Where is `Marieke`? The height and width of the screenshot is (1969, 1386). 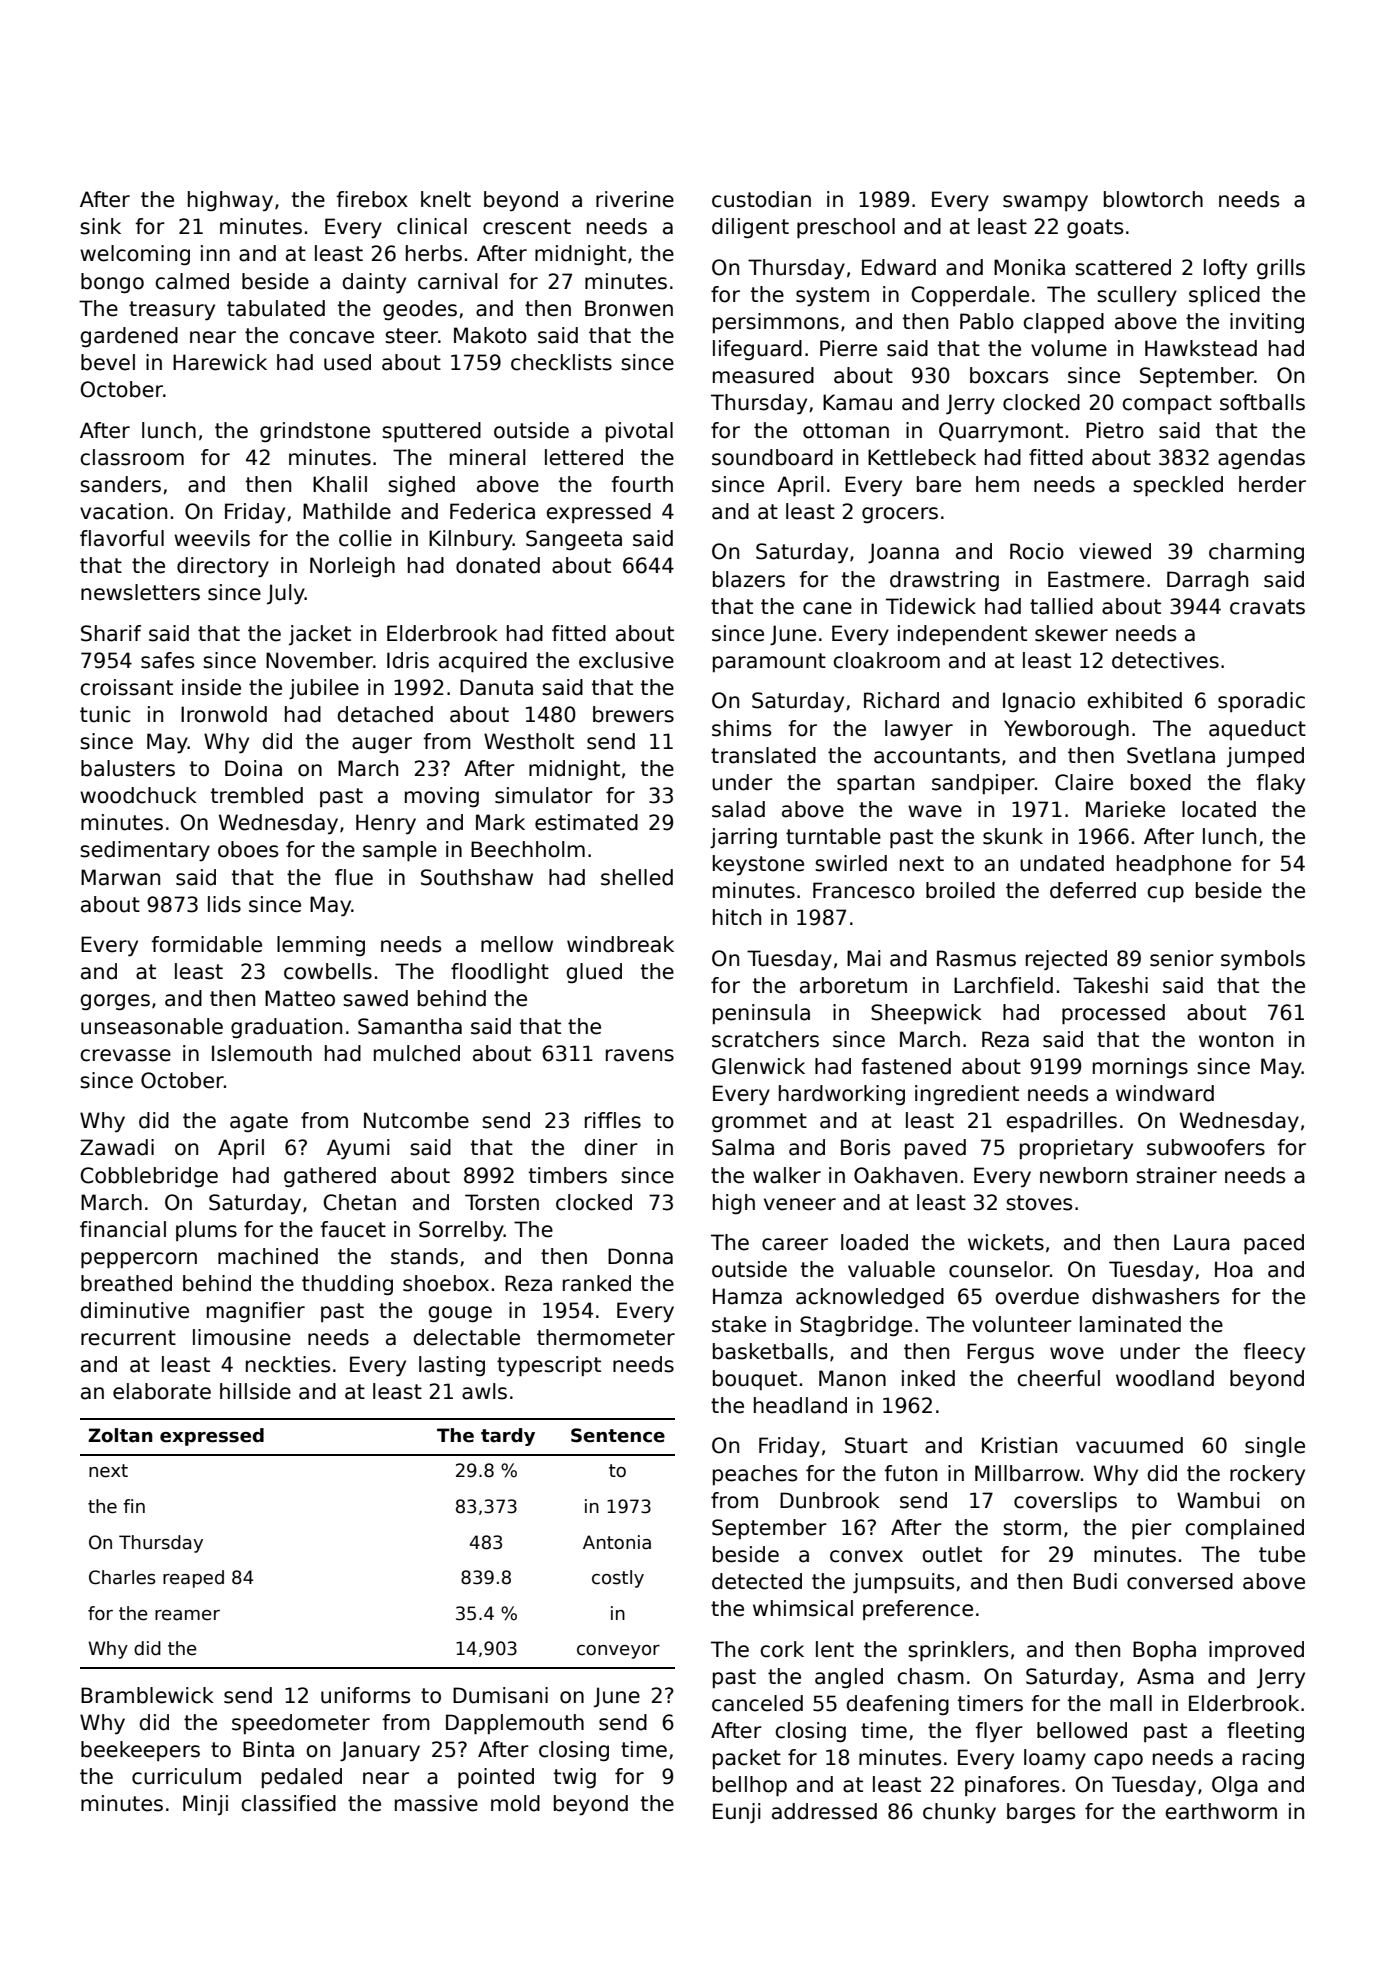
Marieke is located at coordinates (1125, 809).
